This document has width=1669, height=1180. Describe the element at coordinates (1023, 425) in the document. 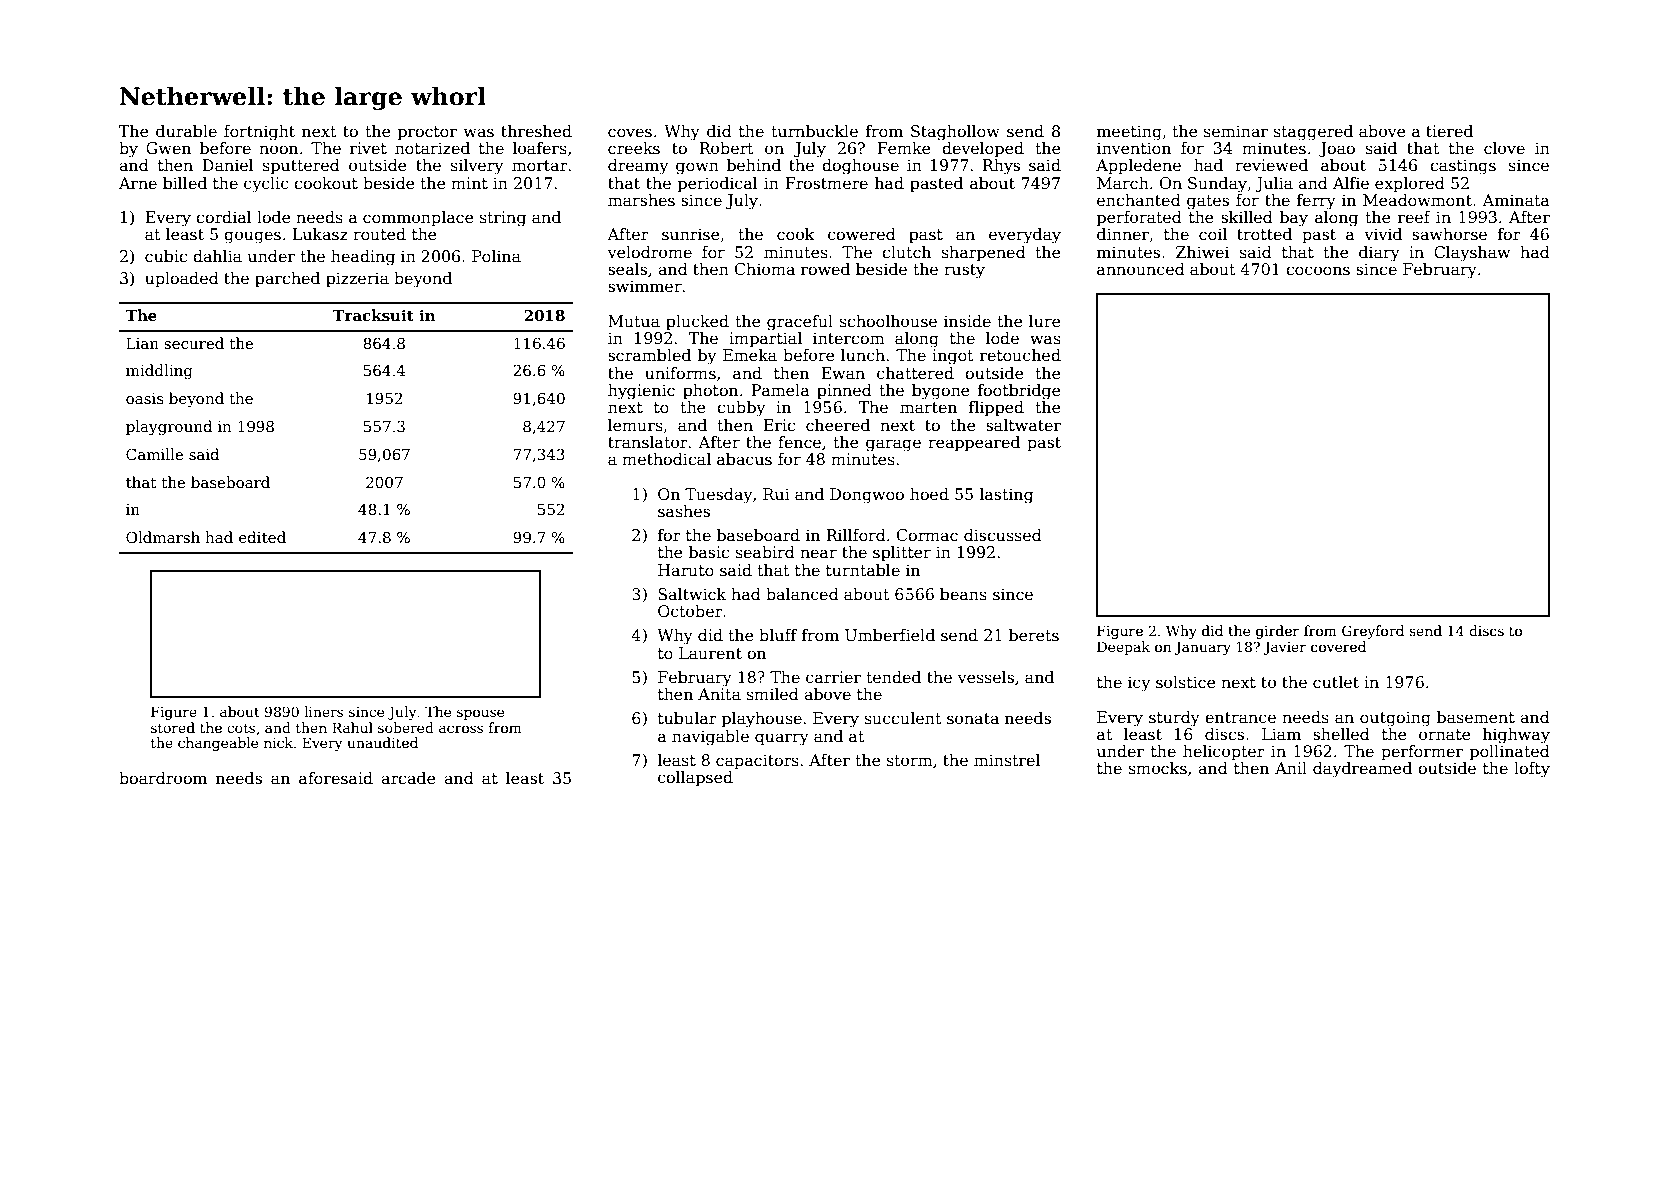

I see `saltwater` at that location.
